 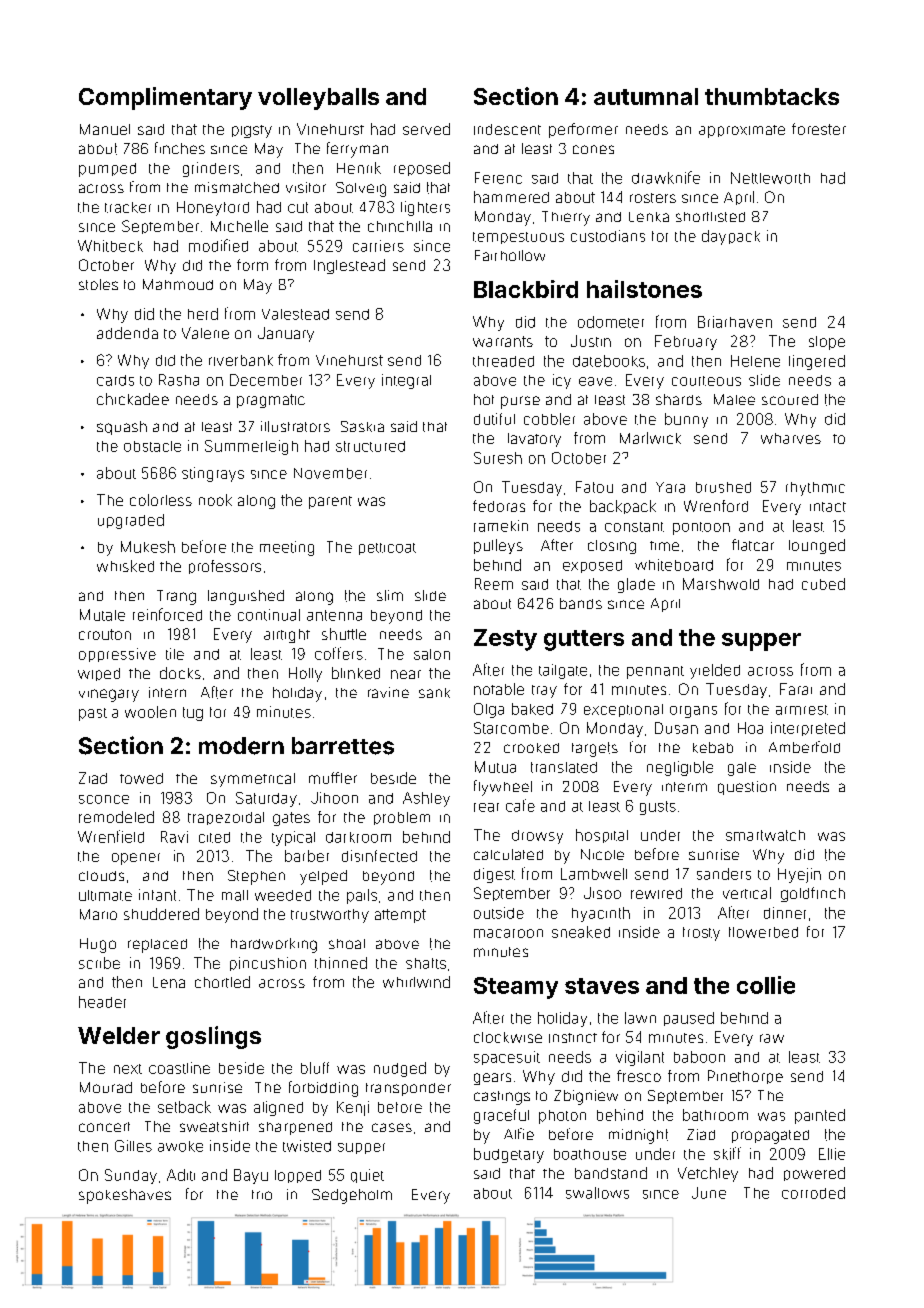 I want to click on warrants, so click(x=503, y=341).
